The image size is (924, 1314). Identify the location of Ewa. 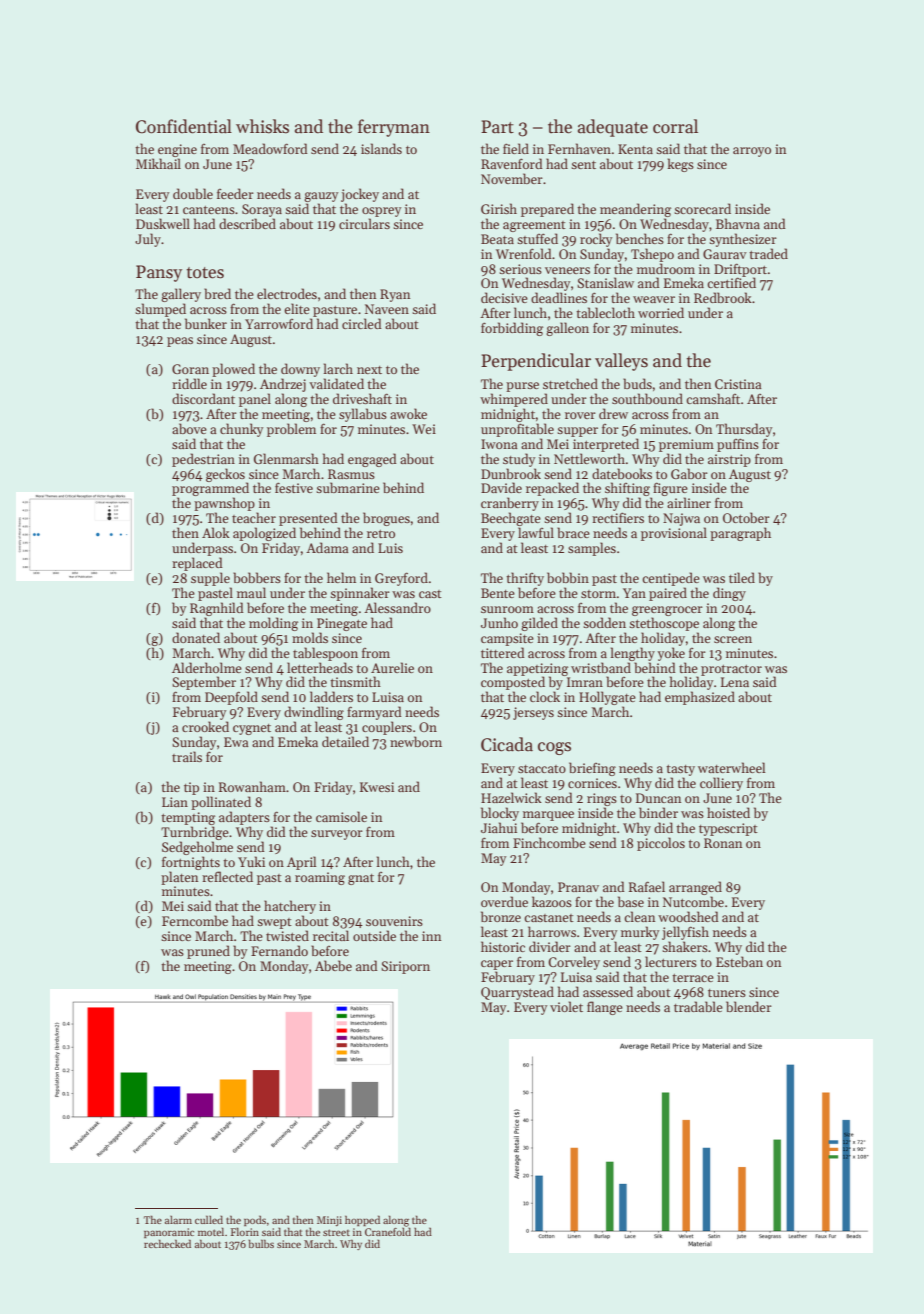
(236, 742).
